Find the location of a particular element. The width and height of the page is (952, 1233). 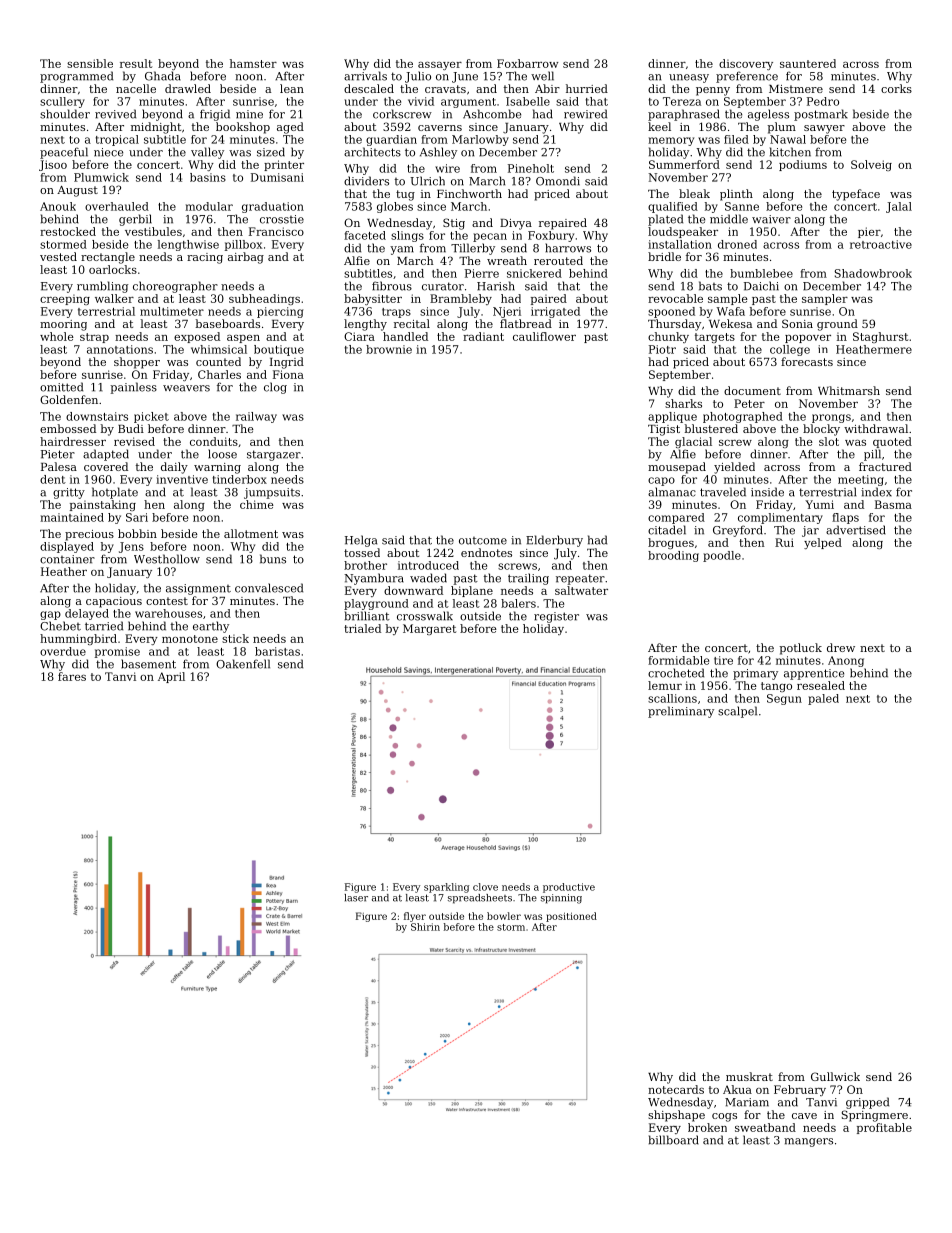

lengthwise is located at coordinates (188, 245).
